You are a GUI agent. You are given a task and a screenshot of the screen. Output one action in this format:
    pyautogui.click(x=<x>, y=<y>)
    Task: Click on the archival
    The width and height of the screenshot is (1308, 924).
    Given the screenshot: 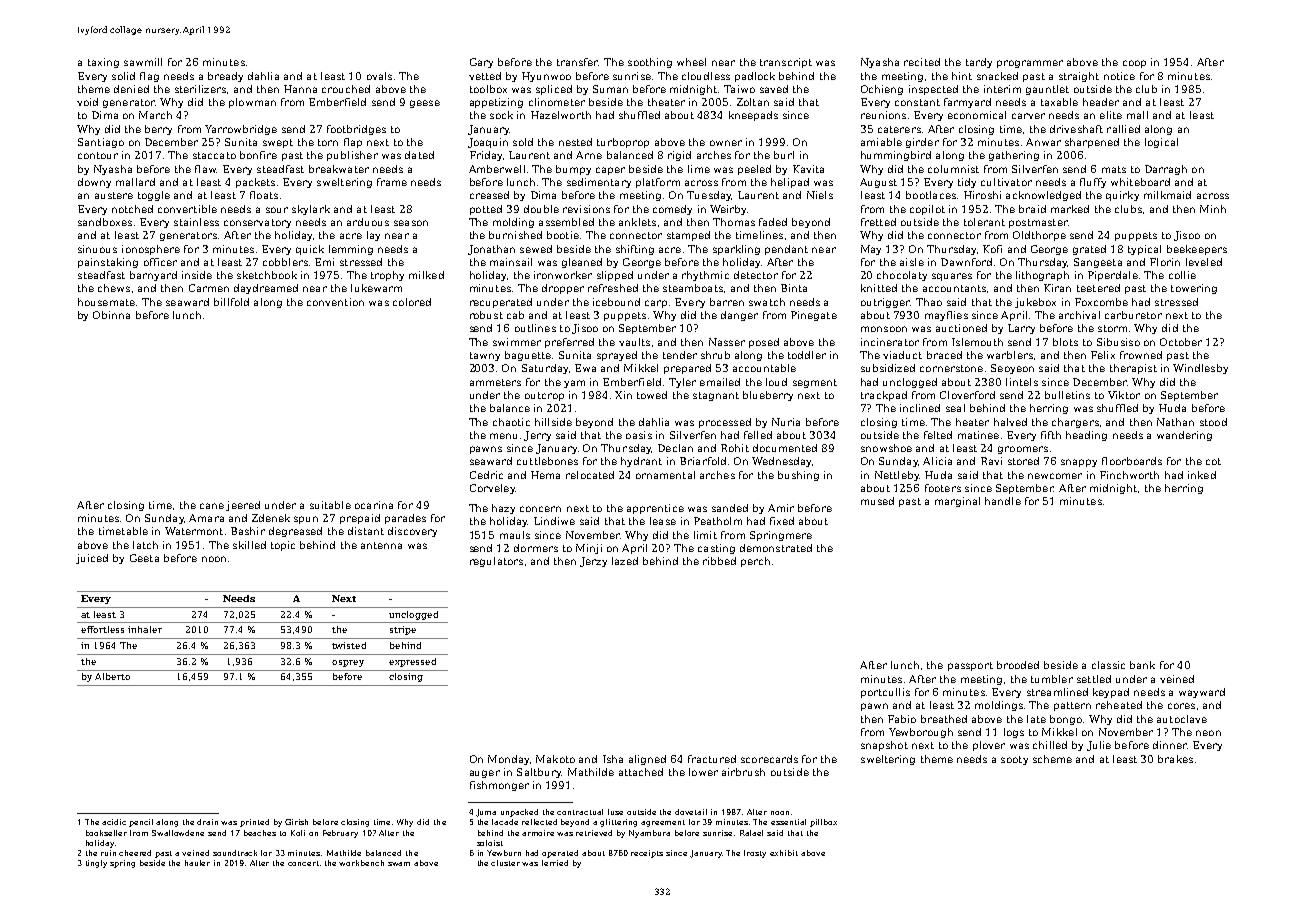 What is the action you would take?
    pyautogui.click(x=1079, y=315)
